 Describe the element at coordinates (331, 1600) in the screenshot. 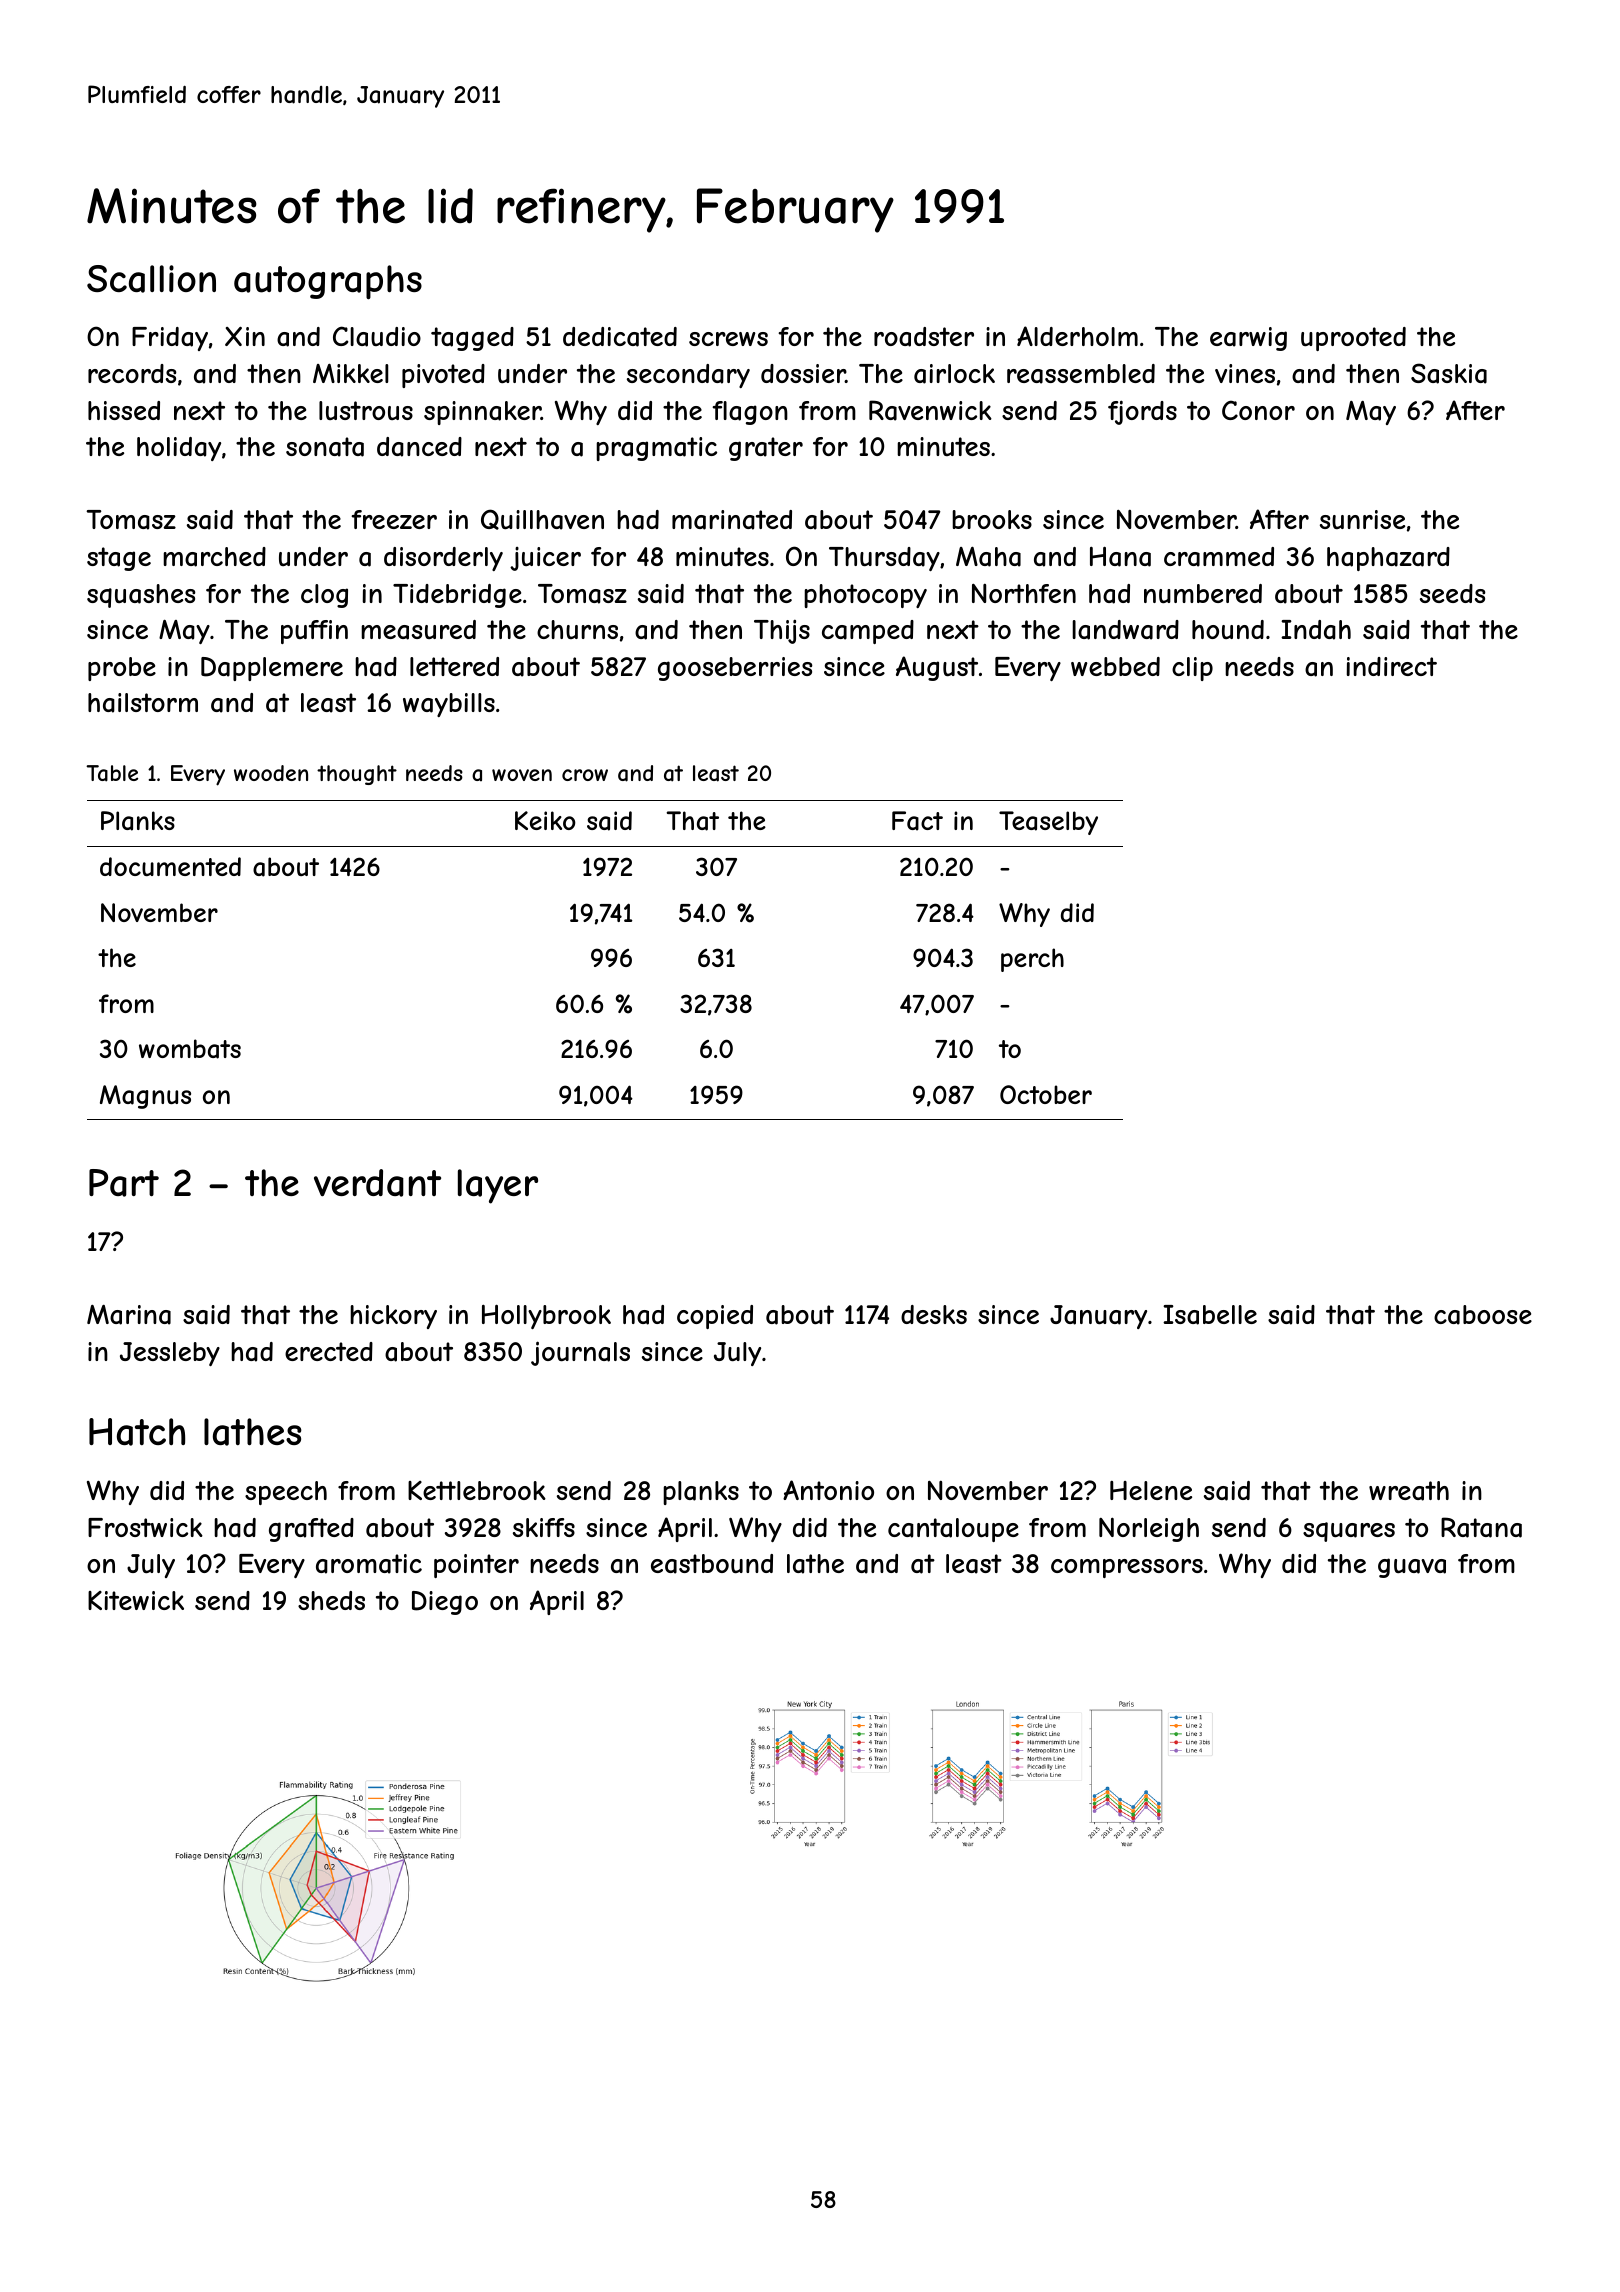

I see `sheds` at that location.
